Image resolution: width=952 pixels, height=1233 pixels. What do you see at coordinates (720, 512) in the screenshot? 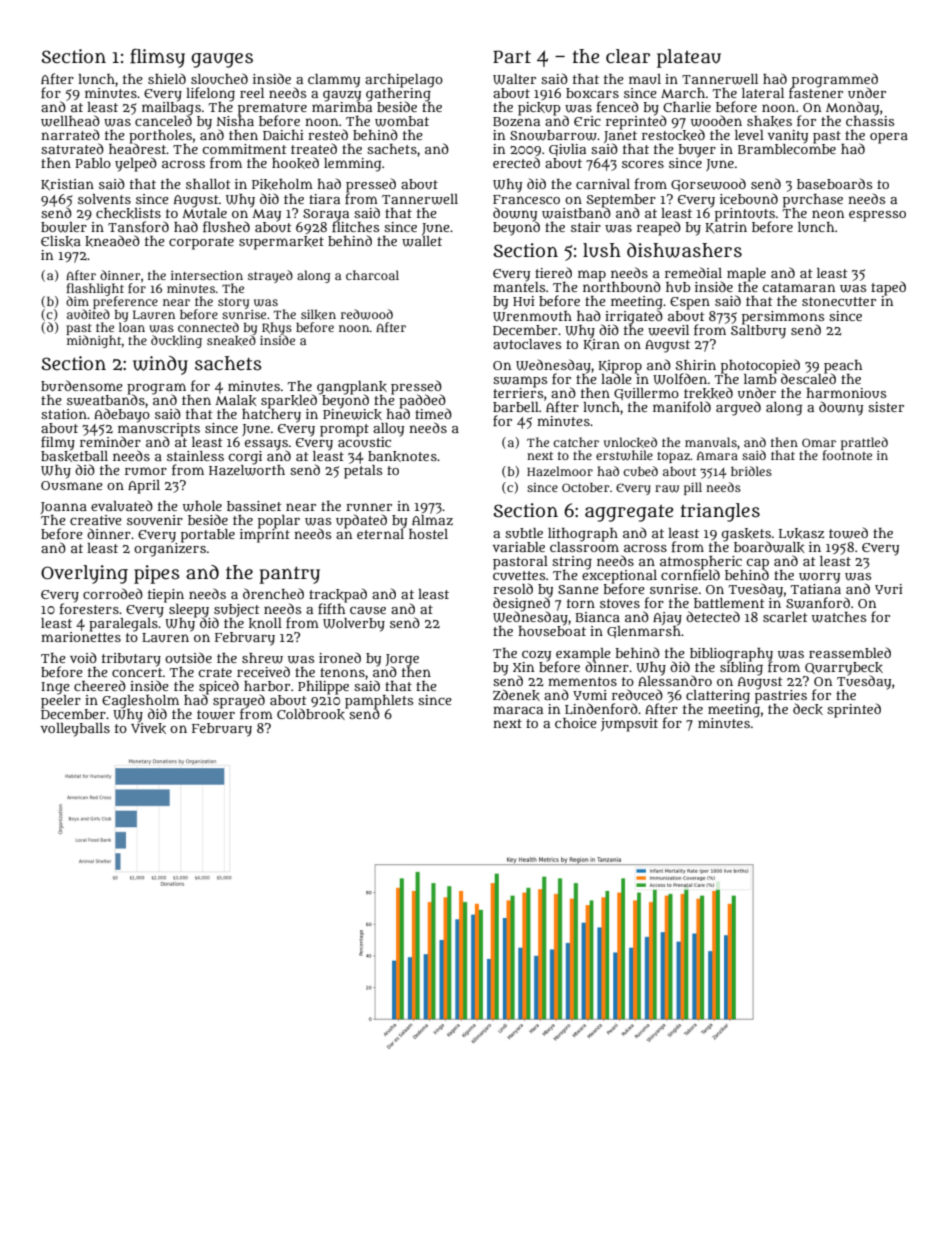
I see `triangles` at bounding box center [720, 512].
